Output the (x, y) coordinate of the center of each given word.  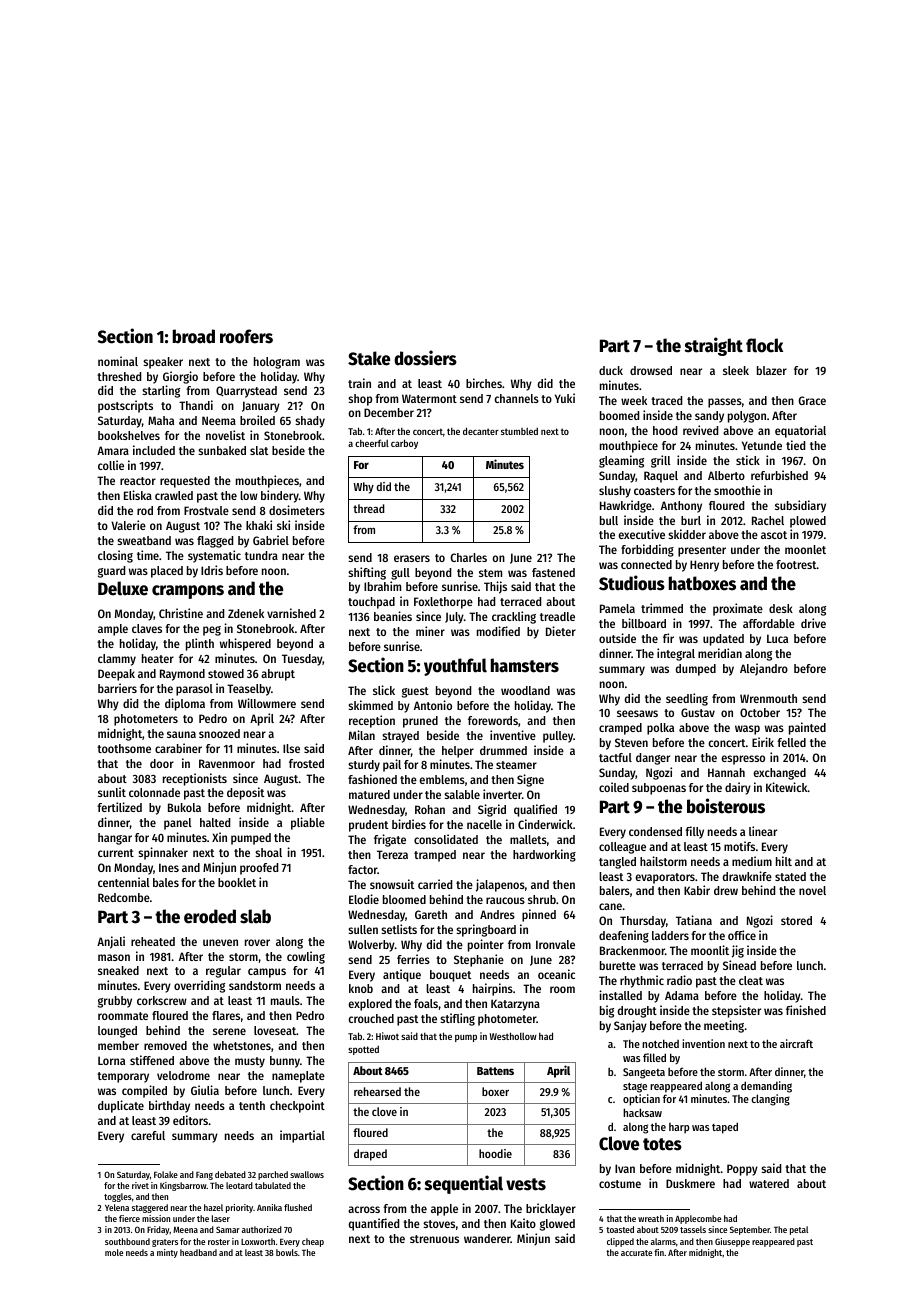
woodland (525, 690)
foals (426, 1003)
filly (694, 832)
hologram (277, 363)
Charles (468, 557)
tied (795, 445)
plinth (200, 644)
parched (273, 1175)
